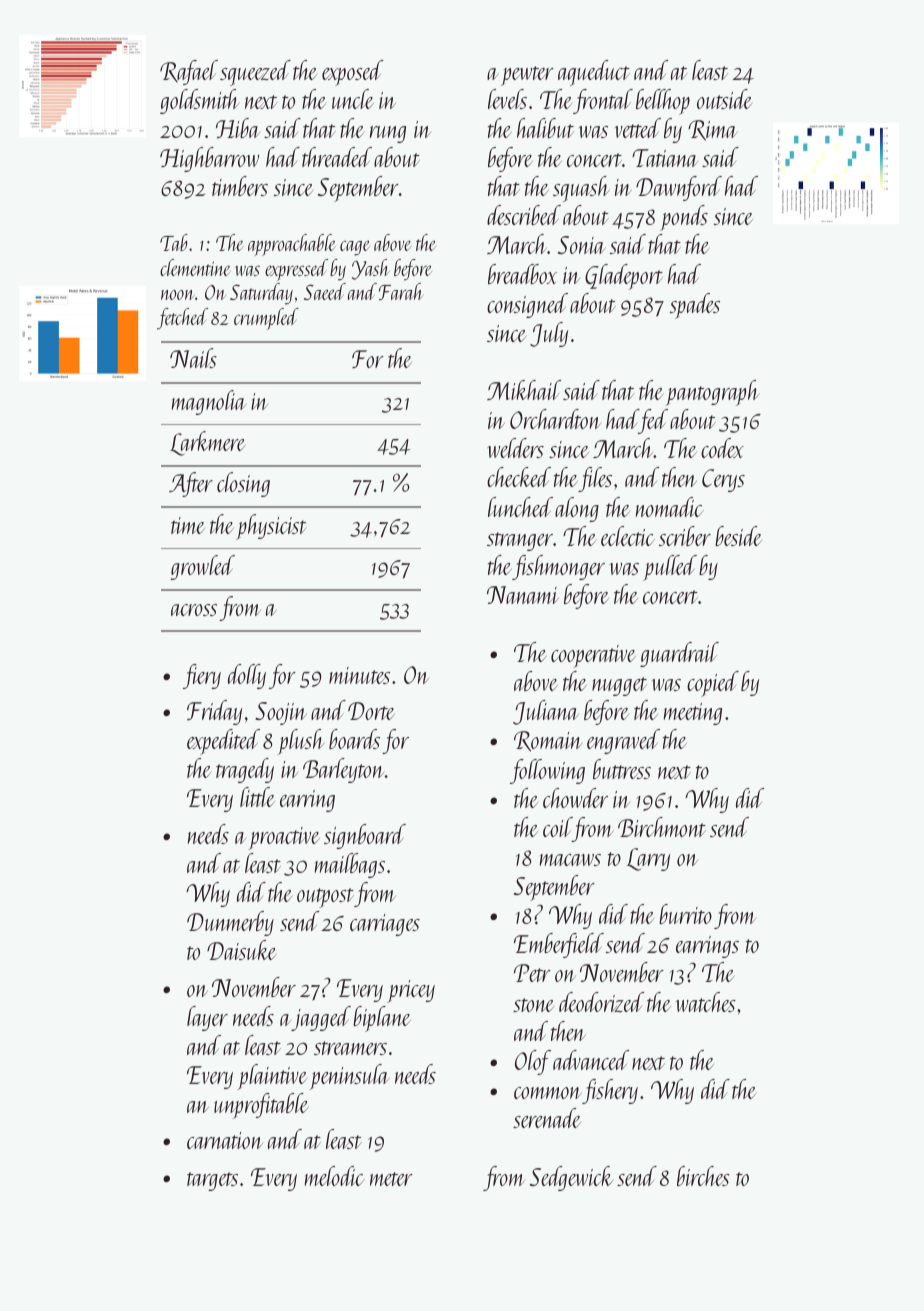 The height and width of the document is (1311, 924). I want to click on eclectic, so click(628, 536).
